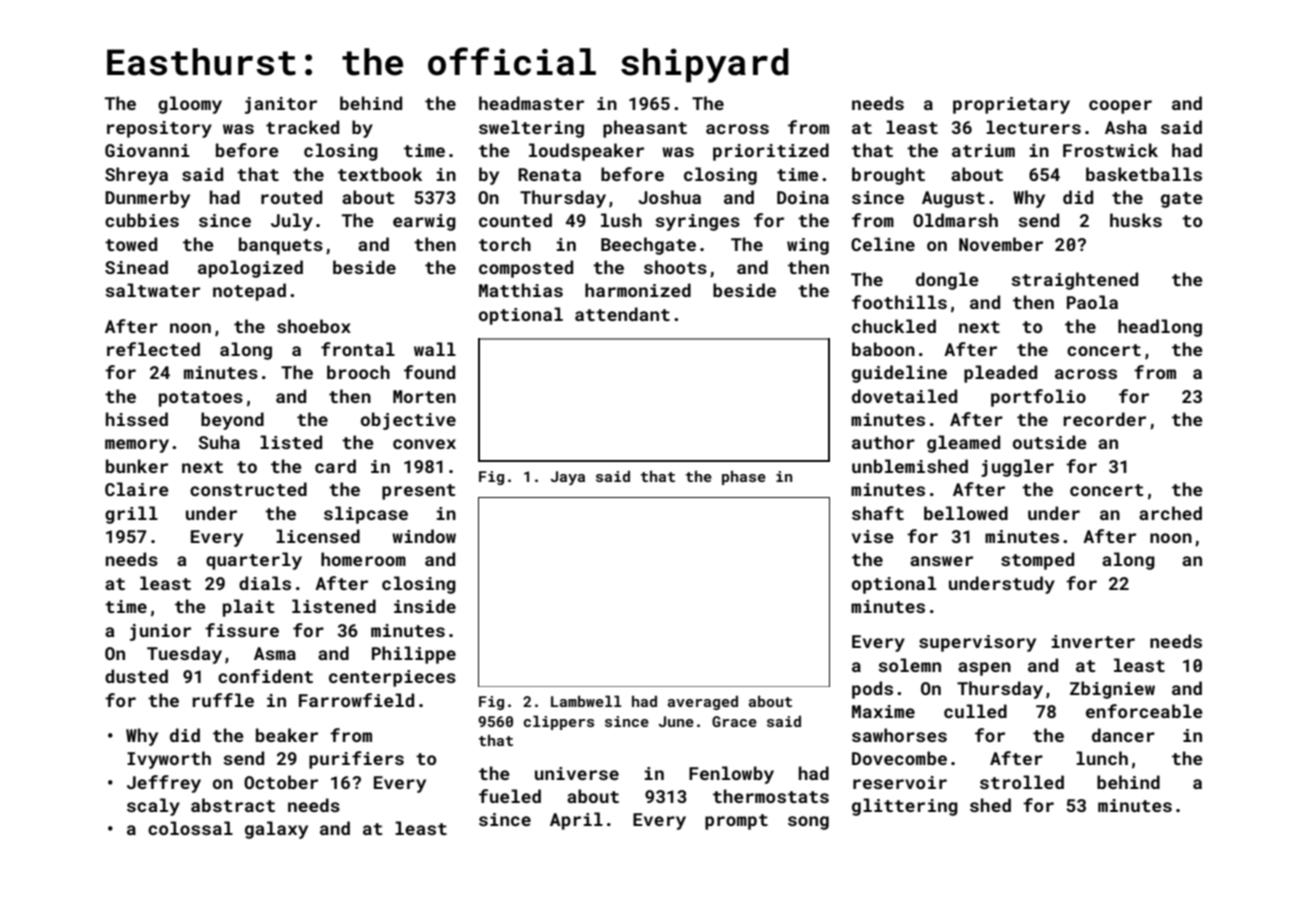  Describe the element at coordinates (248, 489) in the screenshot. I see `constructed` at that location.
